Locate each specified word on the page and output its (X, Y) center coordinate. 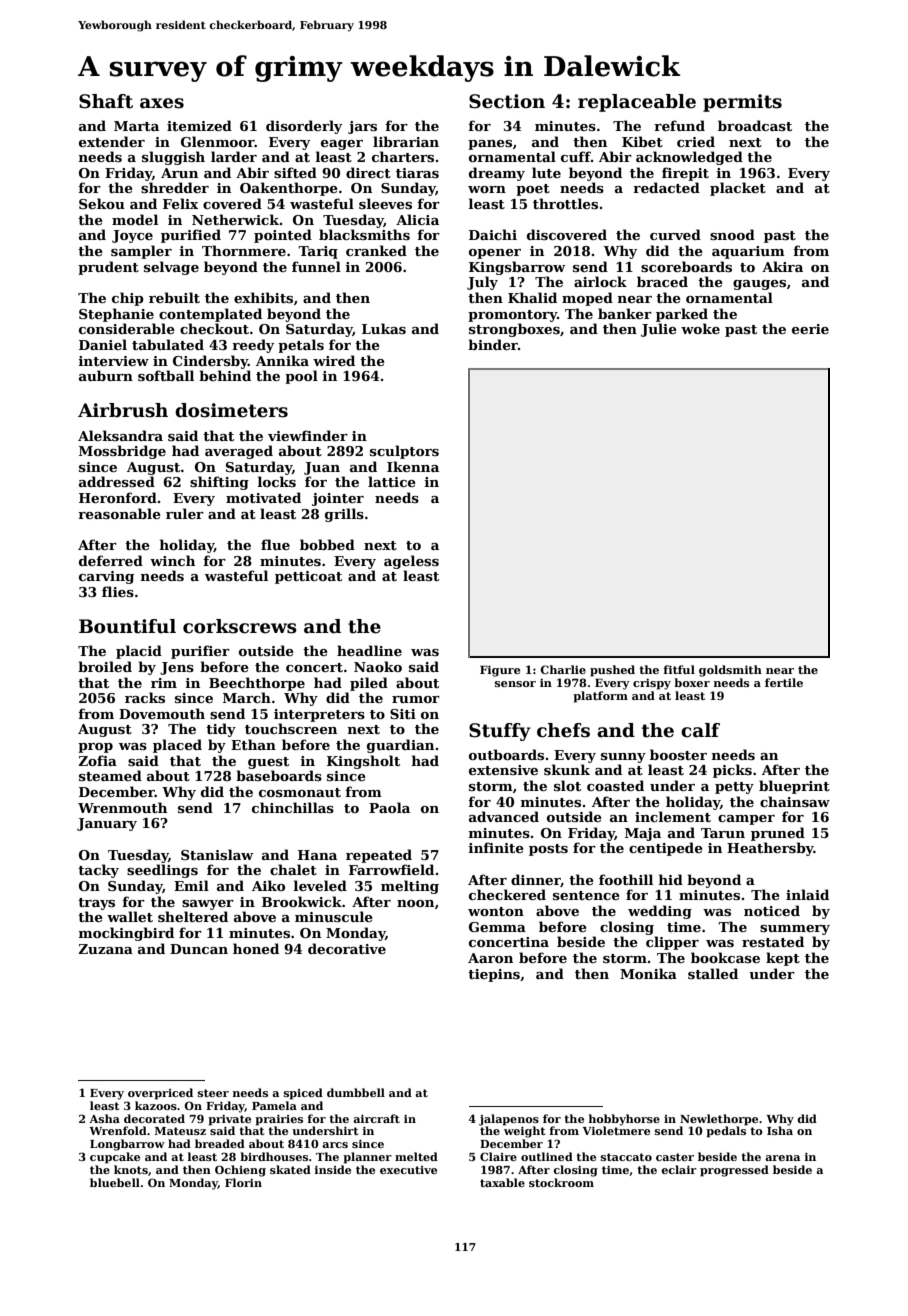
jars (362, 127)
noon (415, 903)
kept (783, 959)
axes (162, 103)
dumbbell (356, 1092)
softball (166, 375)
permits (742, 103)
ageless (411, 562)
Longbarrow (127, 1145)
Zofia (97, 760)
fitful (679, 669)
